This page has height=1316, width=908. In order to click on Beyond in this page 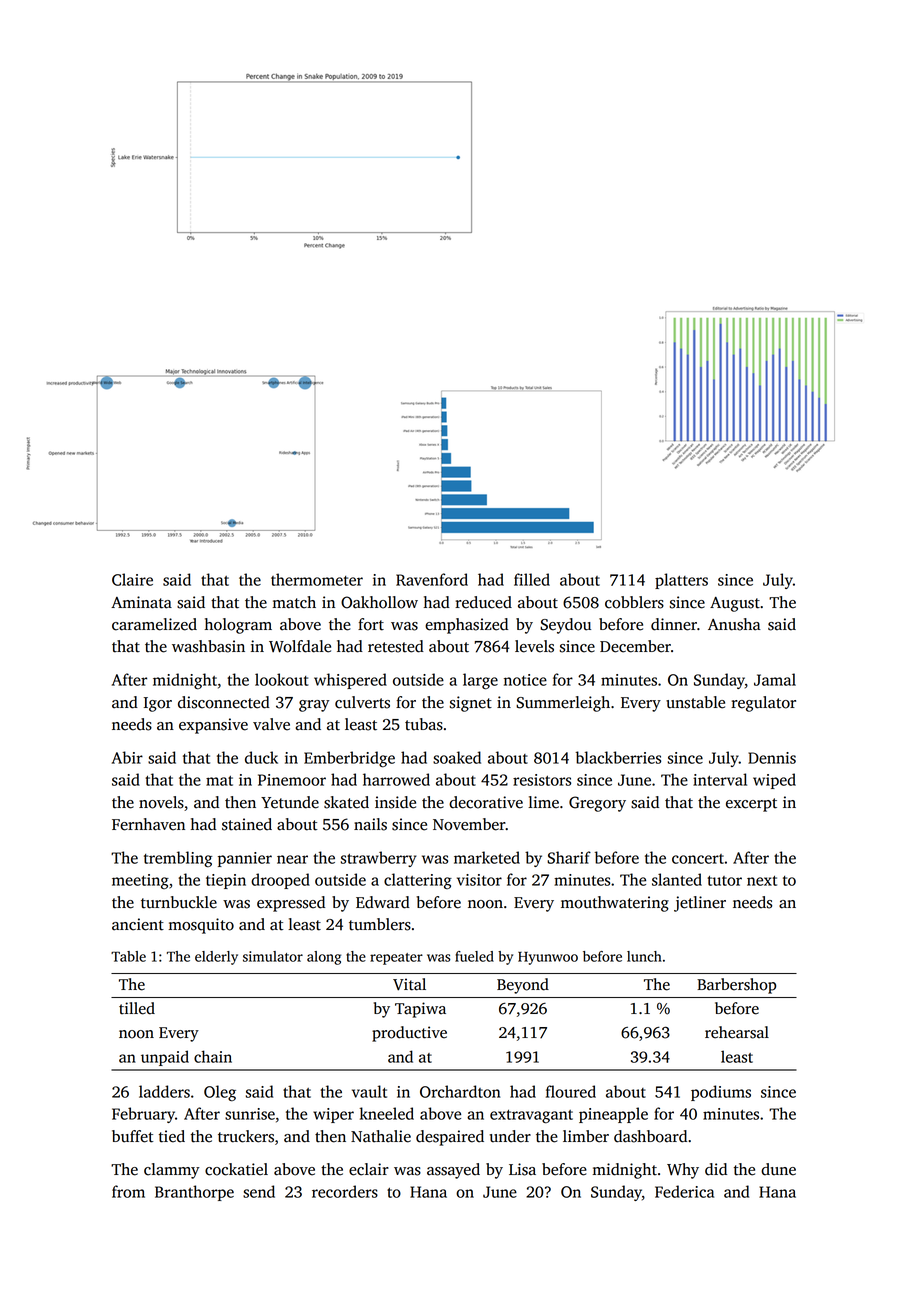, I will do `click(523, 986)`.
